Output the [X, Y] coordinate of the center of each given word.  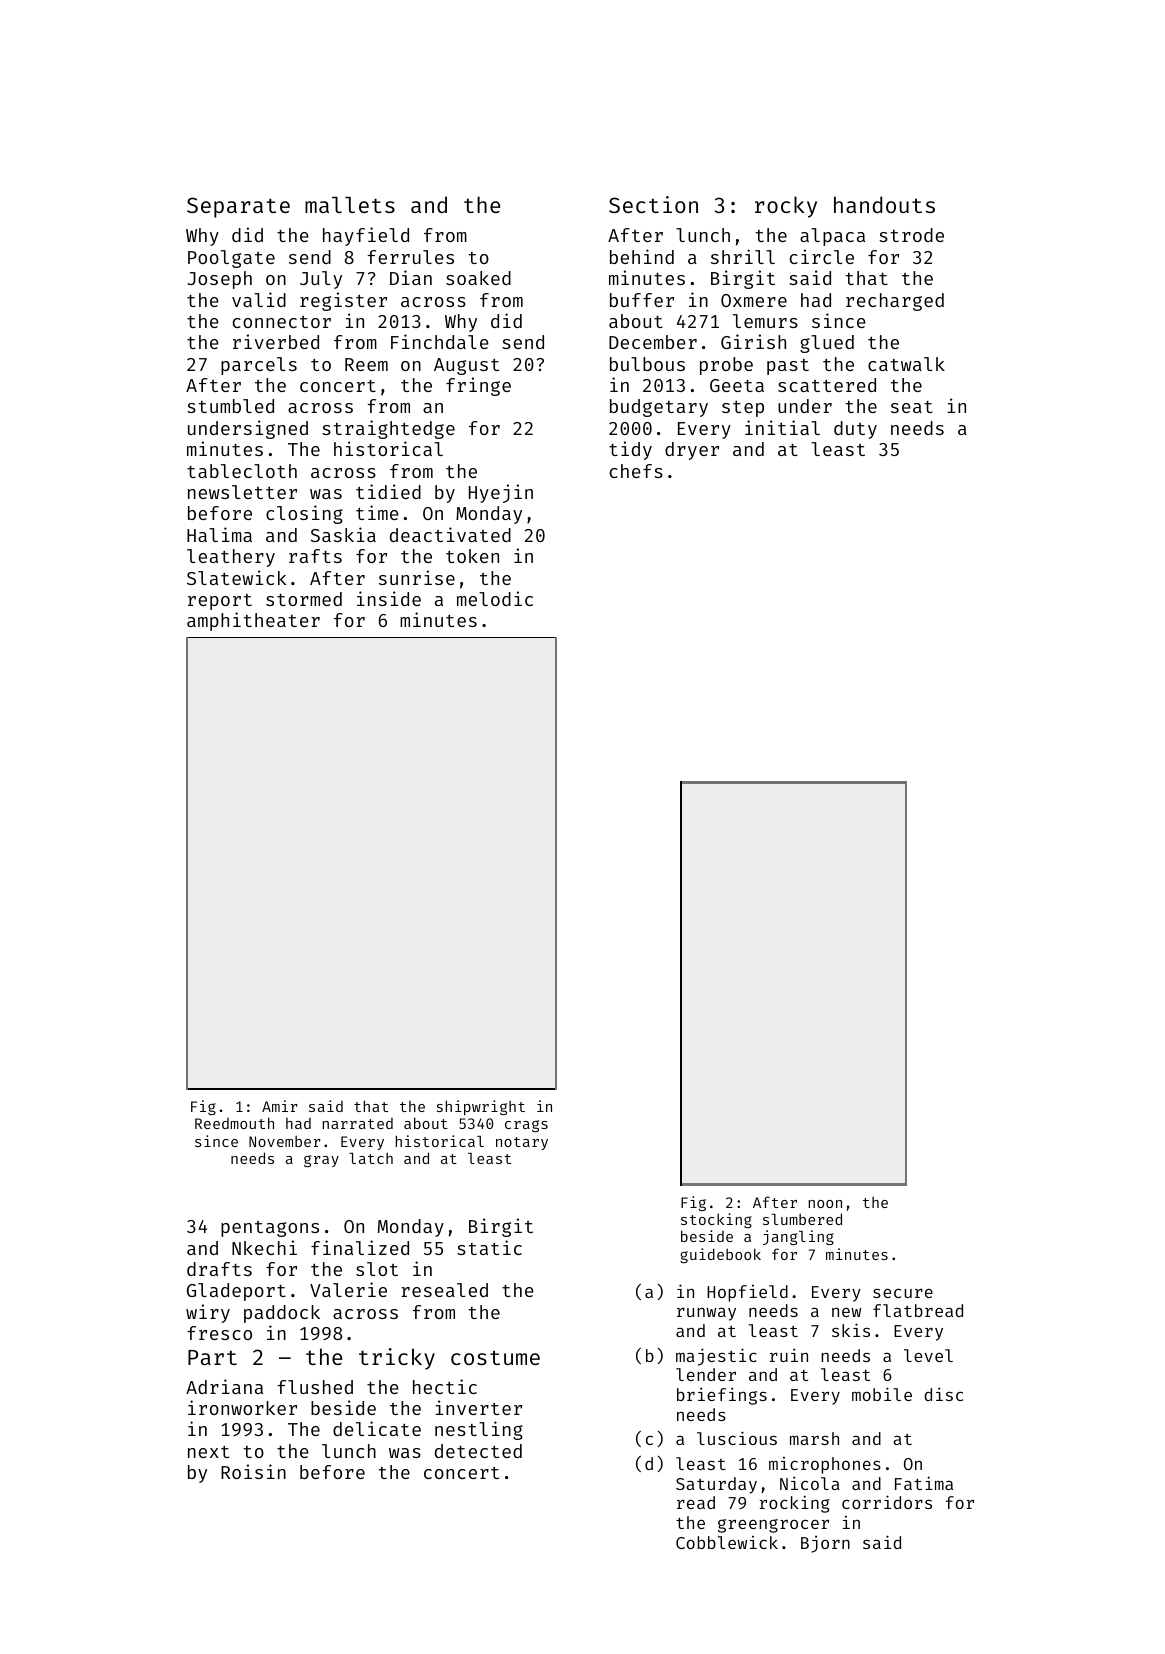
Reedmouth [234, 1123]
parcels [259, 366]
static [489, 1247]
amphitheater [253, 621]
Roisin [253, 1471]
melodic [495, 598]
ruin [789, 1355]
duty [855, 430]
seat [912, 407]
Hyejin [501, 493]
